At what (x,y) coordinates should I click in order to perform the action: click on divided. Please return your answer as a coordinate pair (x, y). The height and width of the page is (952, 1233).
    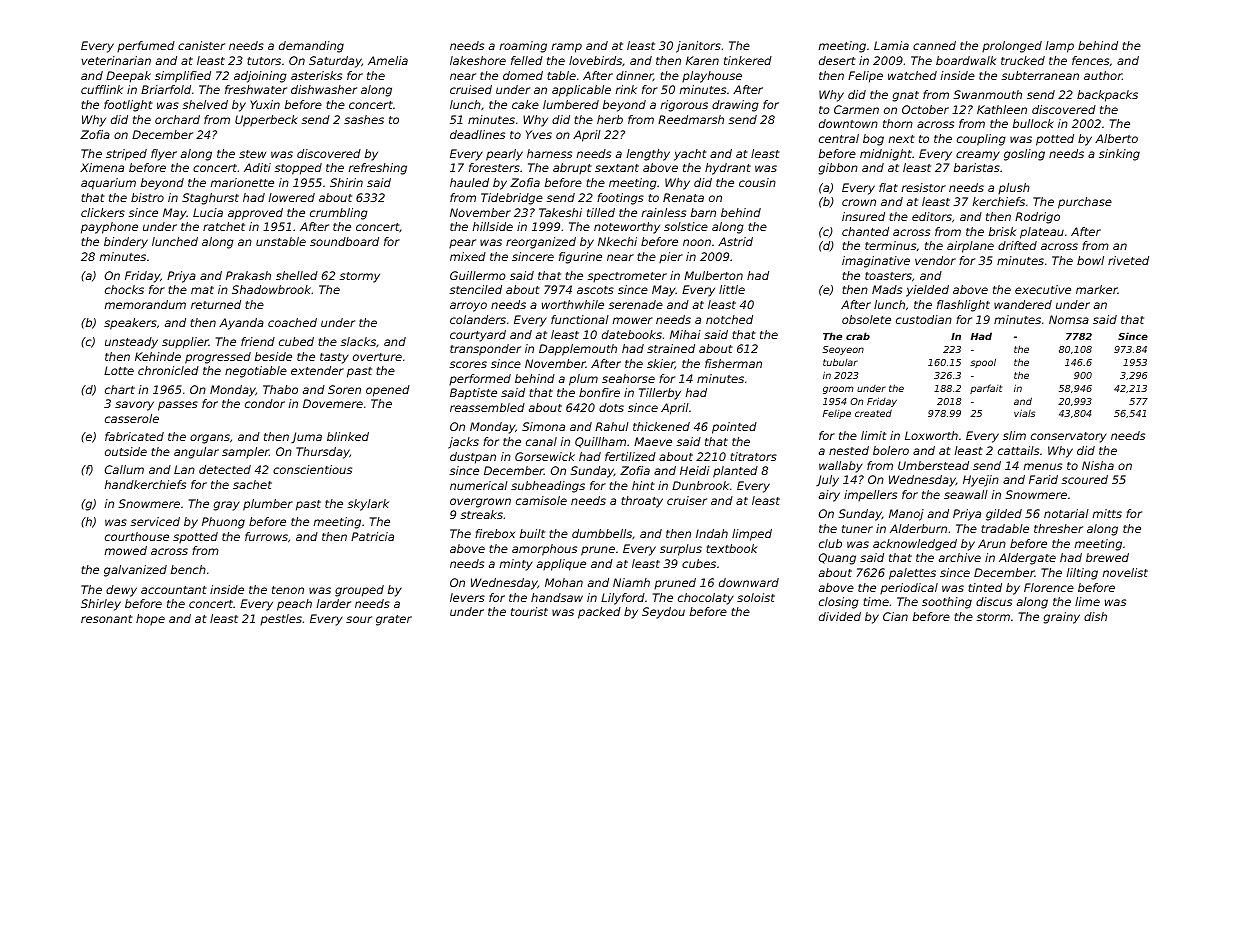
    Looking at the image, I should click on (840, 616).
